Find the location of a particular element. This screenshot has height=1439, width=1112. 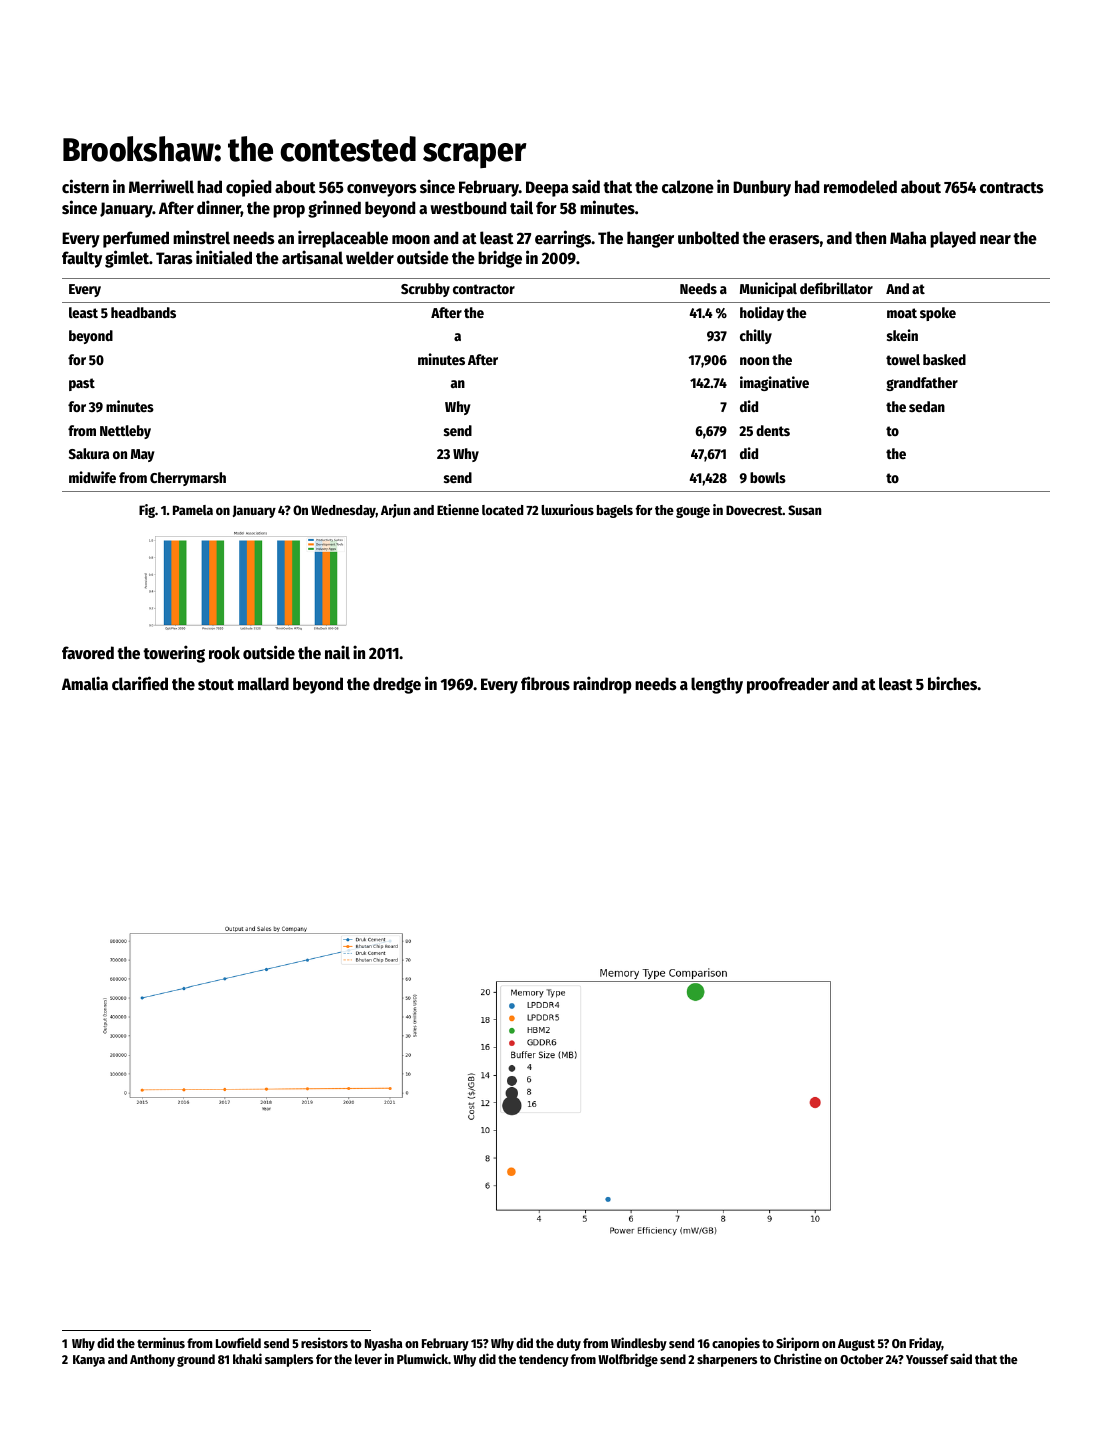

sedan is located at coordinates (927, 406).
